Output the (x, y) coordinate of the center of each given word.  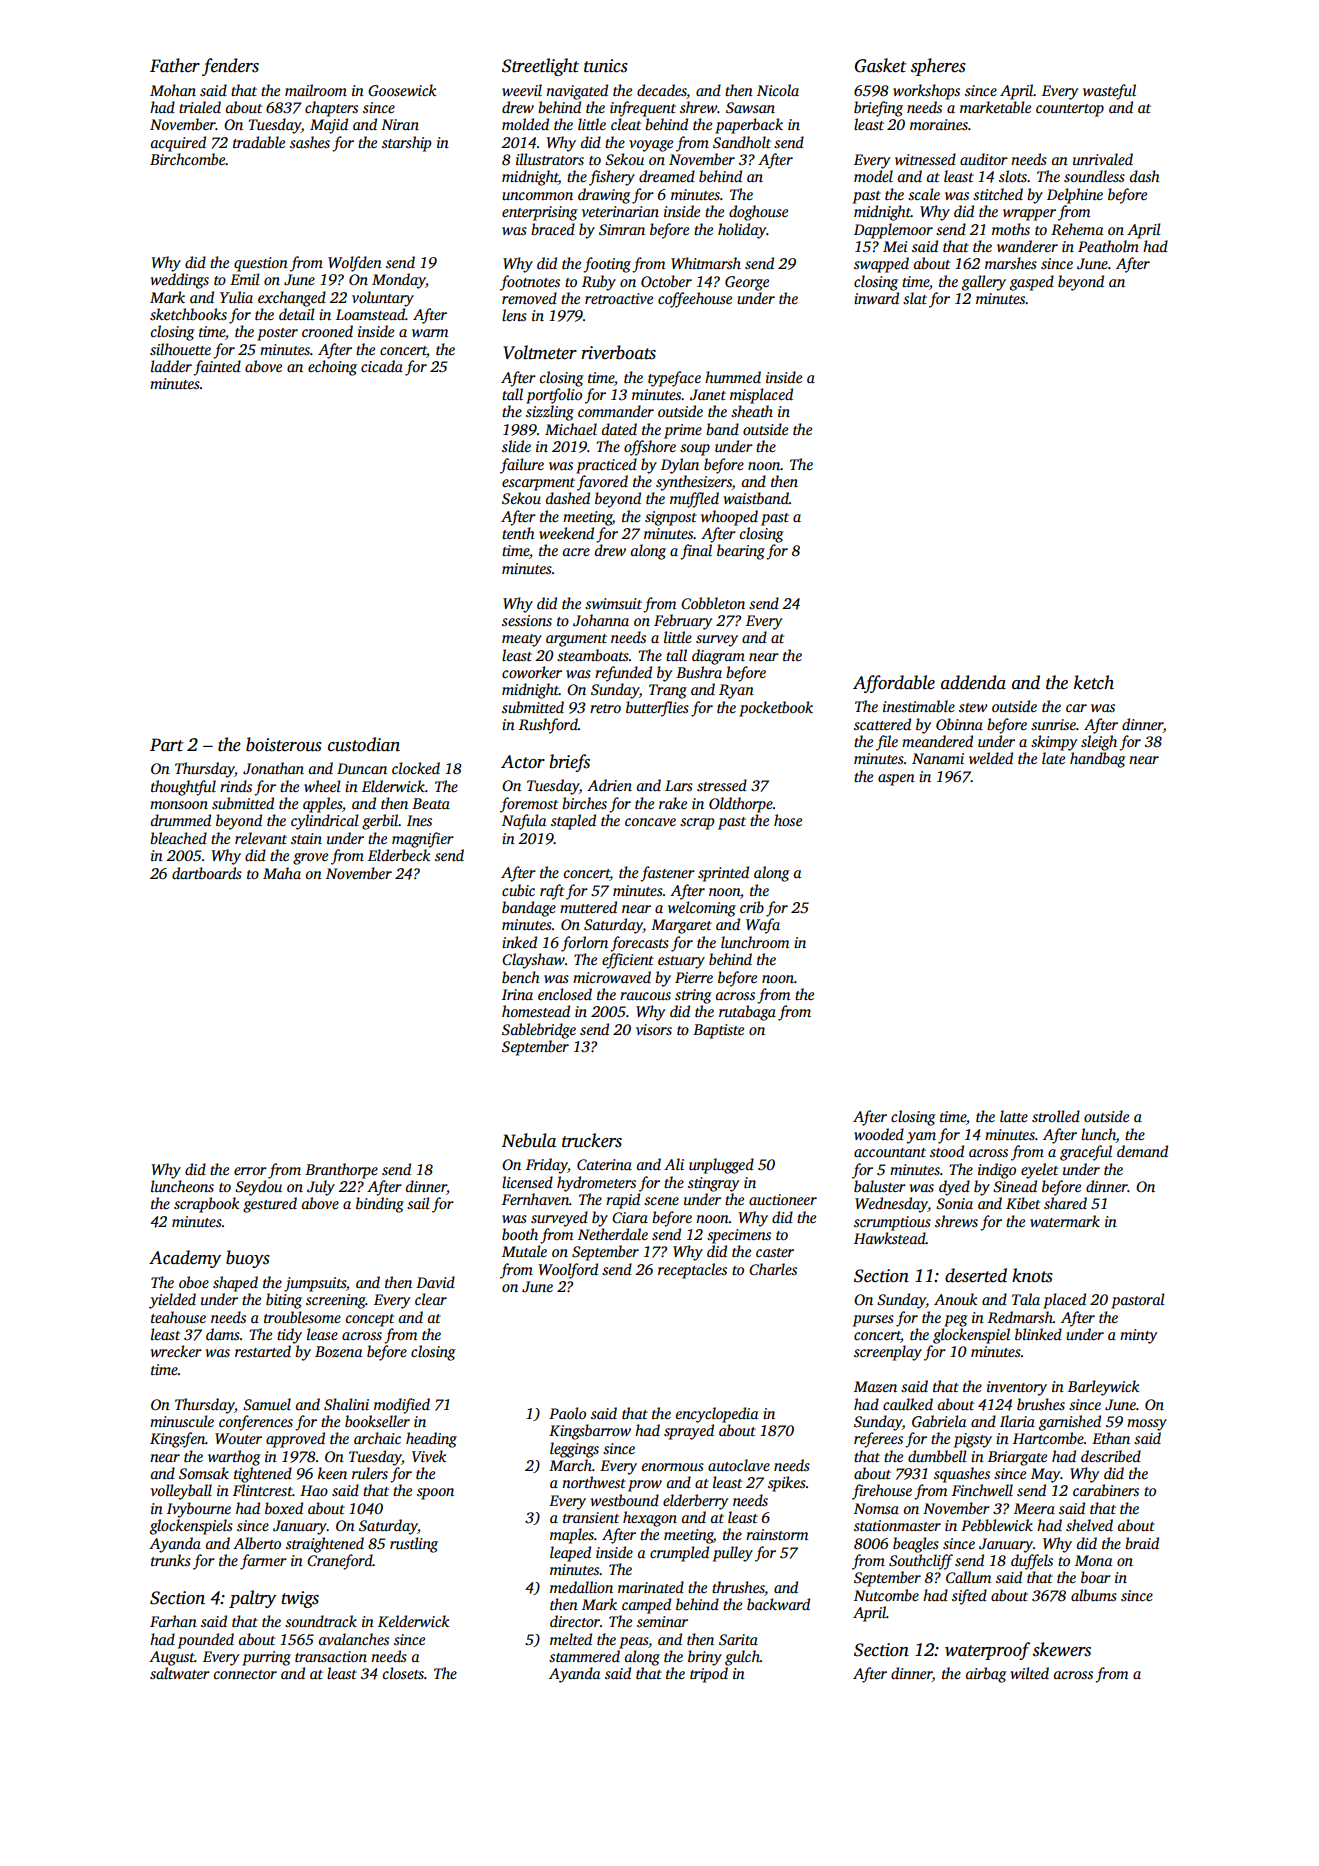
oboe (194, 1282)
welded (991, 758)
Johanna (601, 620)
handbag (1098, 760)
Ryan (736, 691)
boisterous (284, 744)
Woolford (568, 1271)
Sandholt (742, 142)
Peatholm (1108, 246)
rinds (236, 786)
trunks (171, 1560)
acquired (178, 144)
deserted (976, 1275)
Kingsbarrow (590, 1432)
